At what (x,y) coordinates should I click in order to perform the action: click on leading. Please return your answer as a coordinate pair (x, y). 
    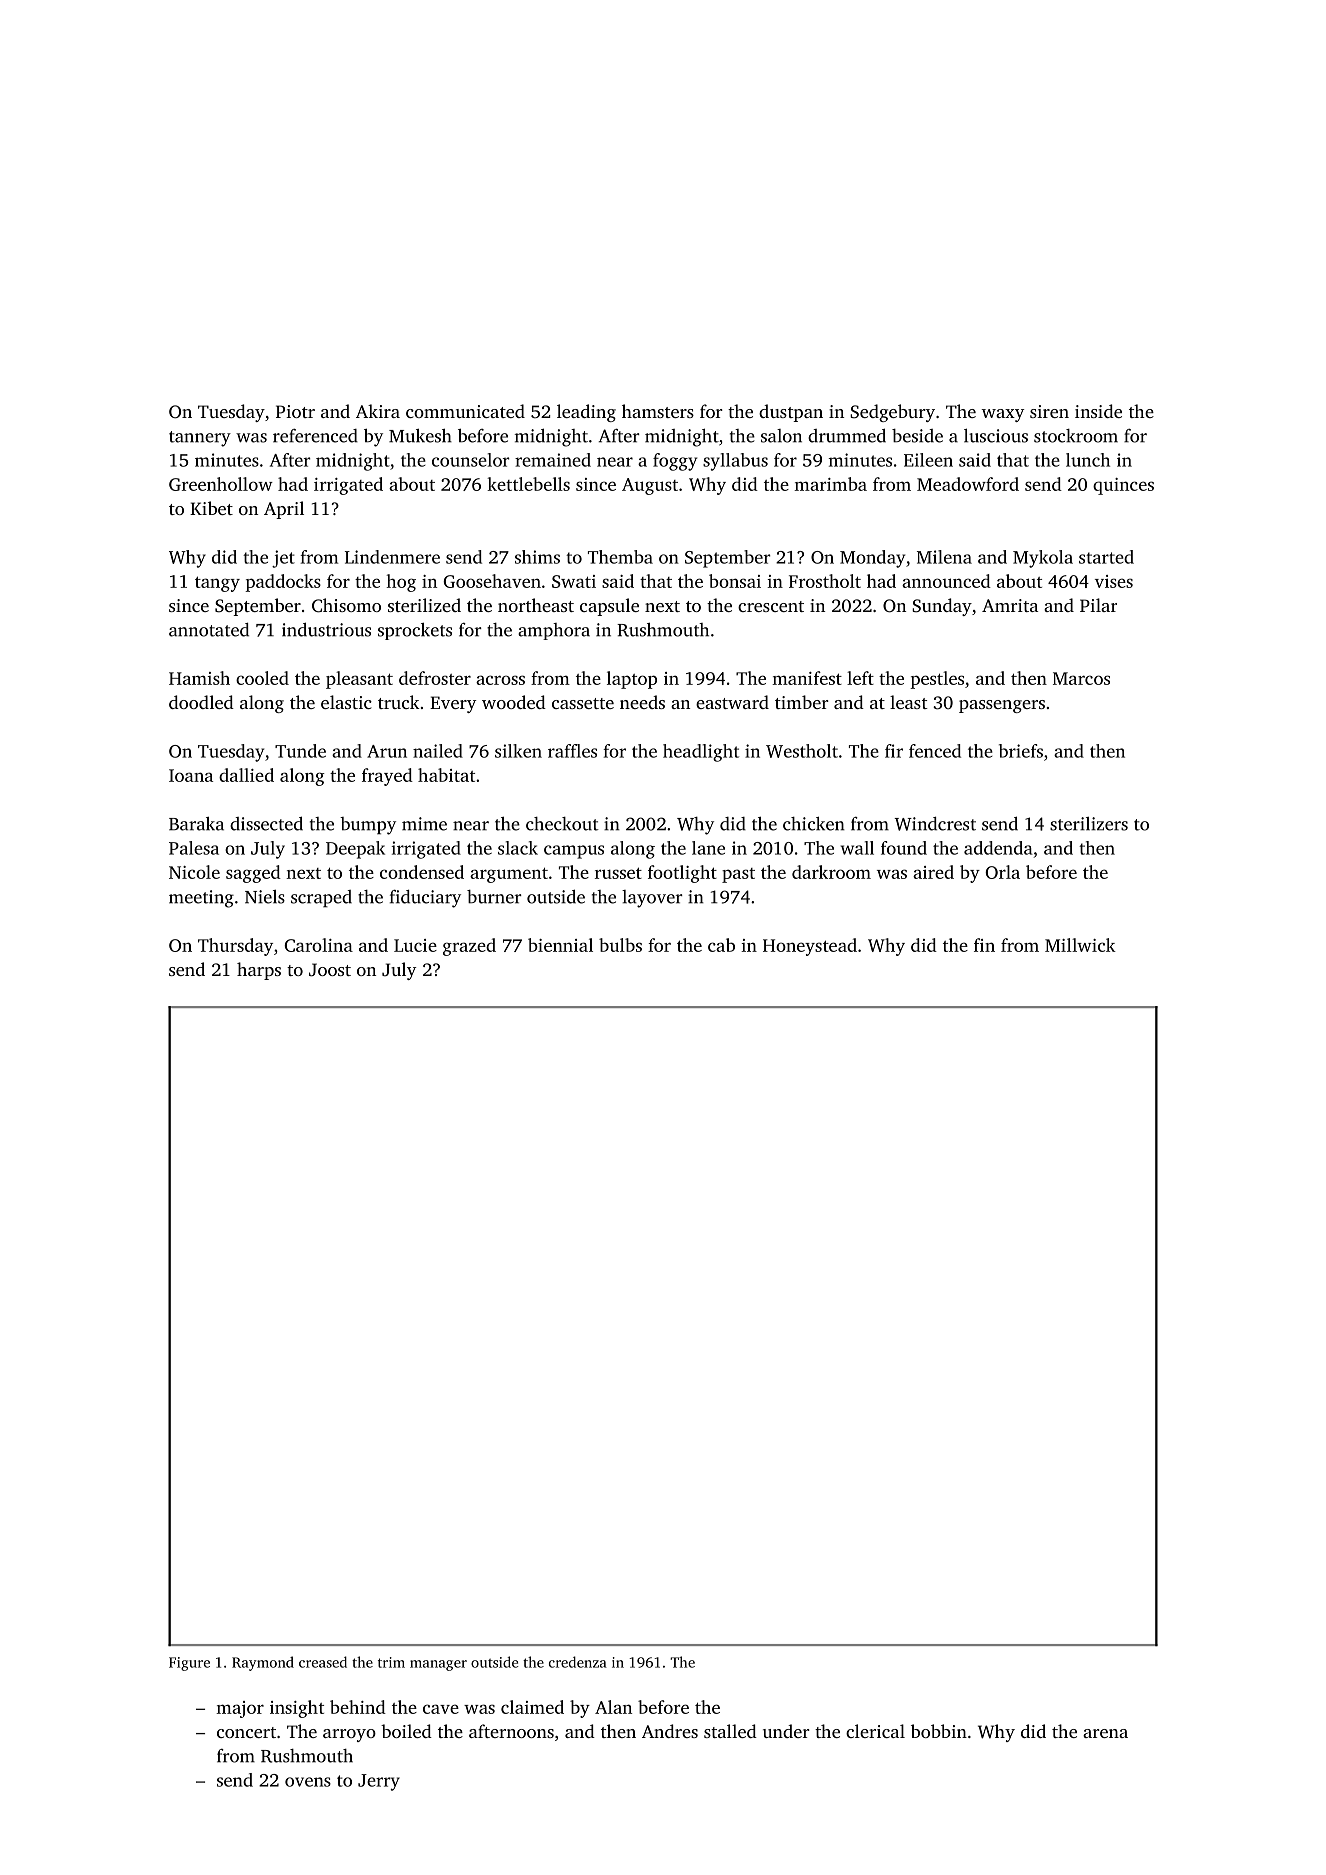
    Looking at the image, I should click on (586, 413).
